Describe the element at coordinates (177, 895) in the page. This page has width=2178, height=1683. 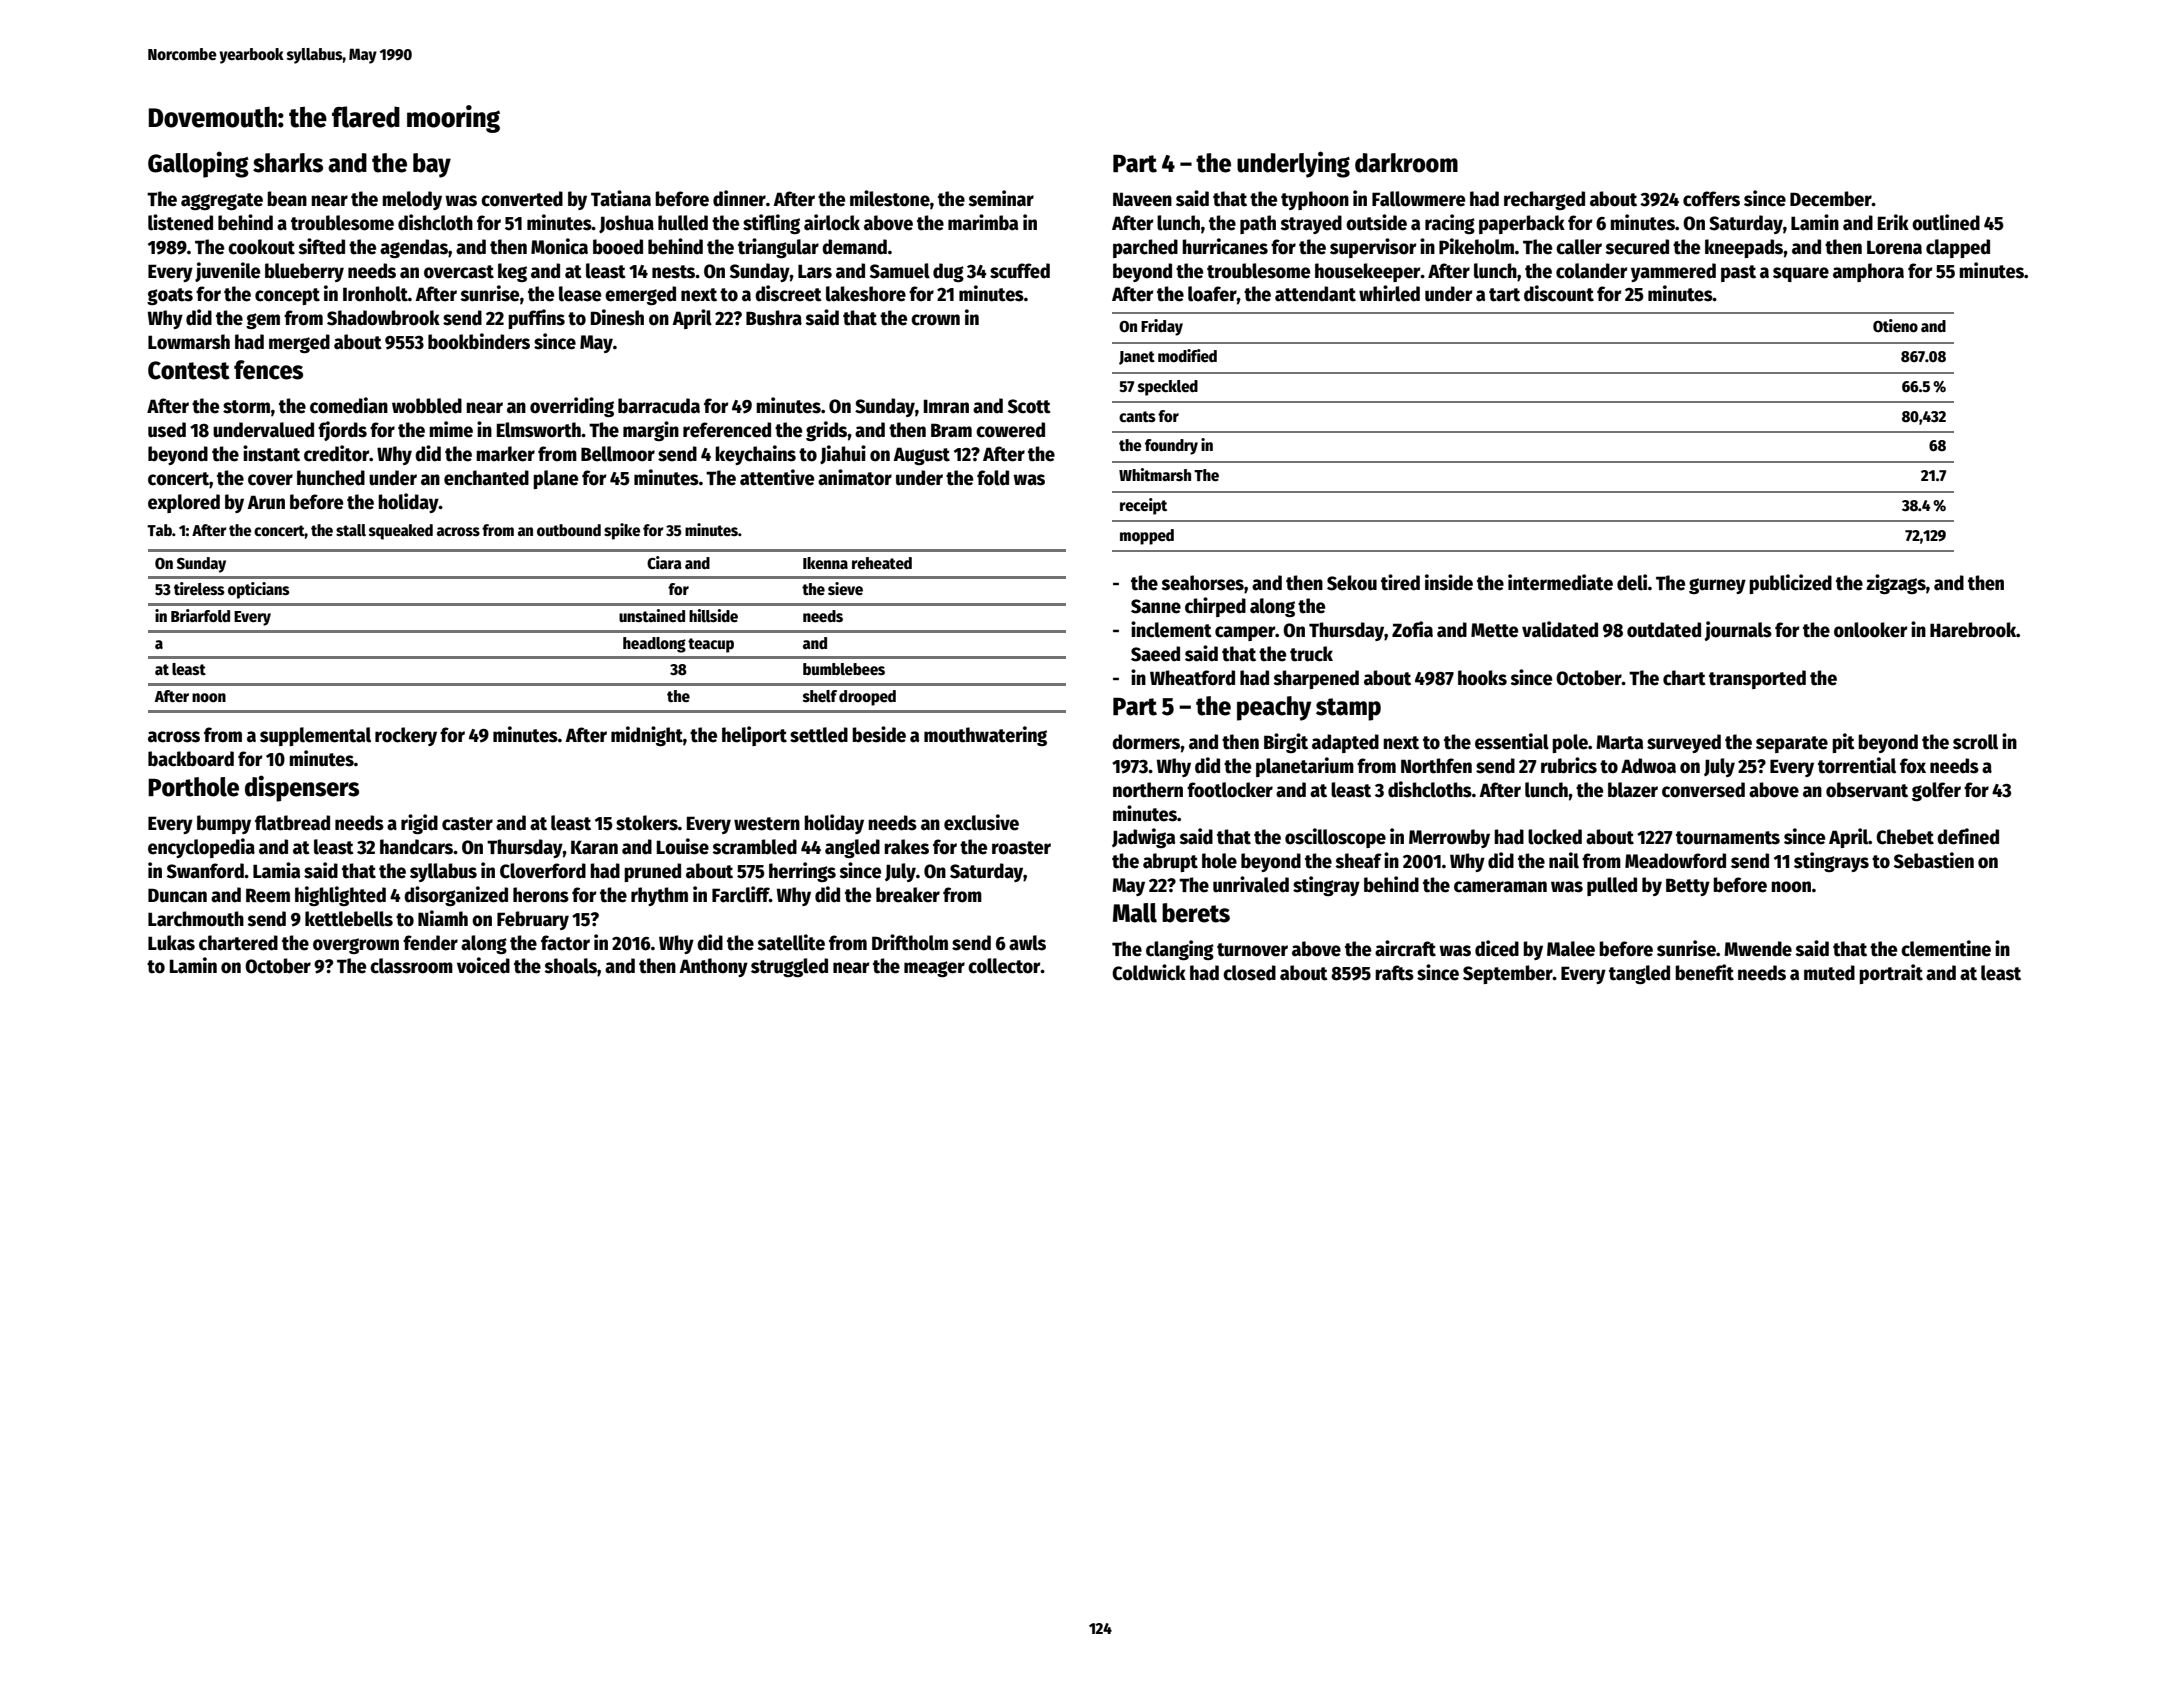
I see `Duncan` at that location.
